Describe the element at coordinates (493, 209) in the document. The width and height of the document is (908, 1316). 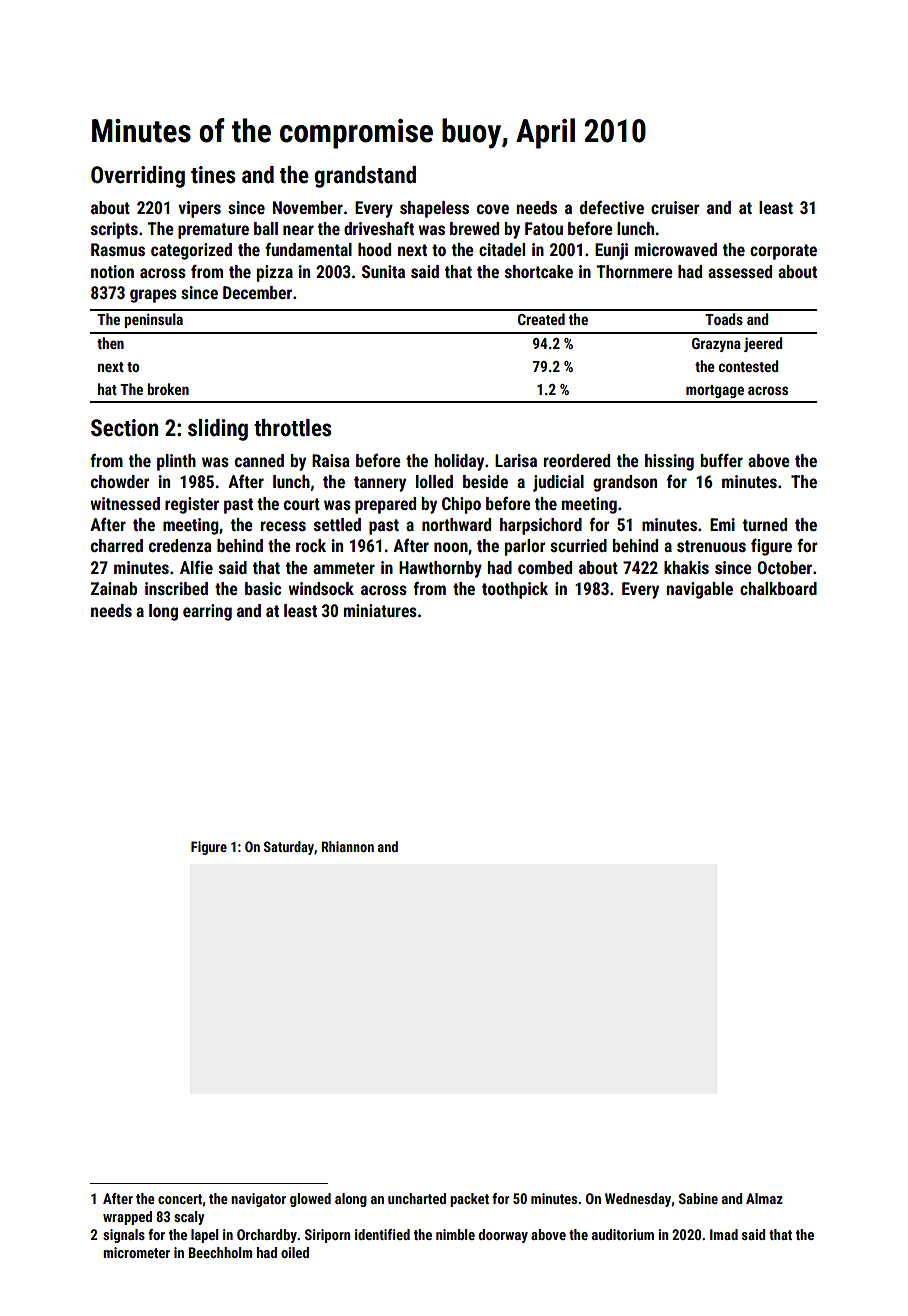
I see `cove` at that location.
